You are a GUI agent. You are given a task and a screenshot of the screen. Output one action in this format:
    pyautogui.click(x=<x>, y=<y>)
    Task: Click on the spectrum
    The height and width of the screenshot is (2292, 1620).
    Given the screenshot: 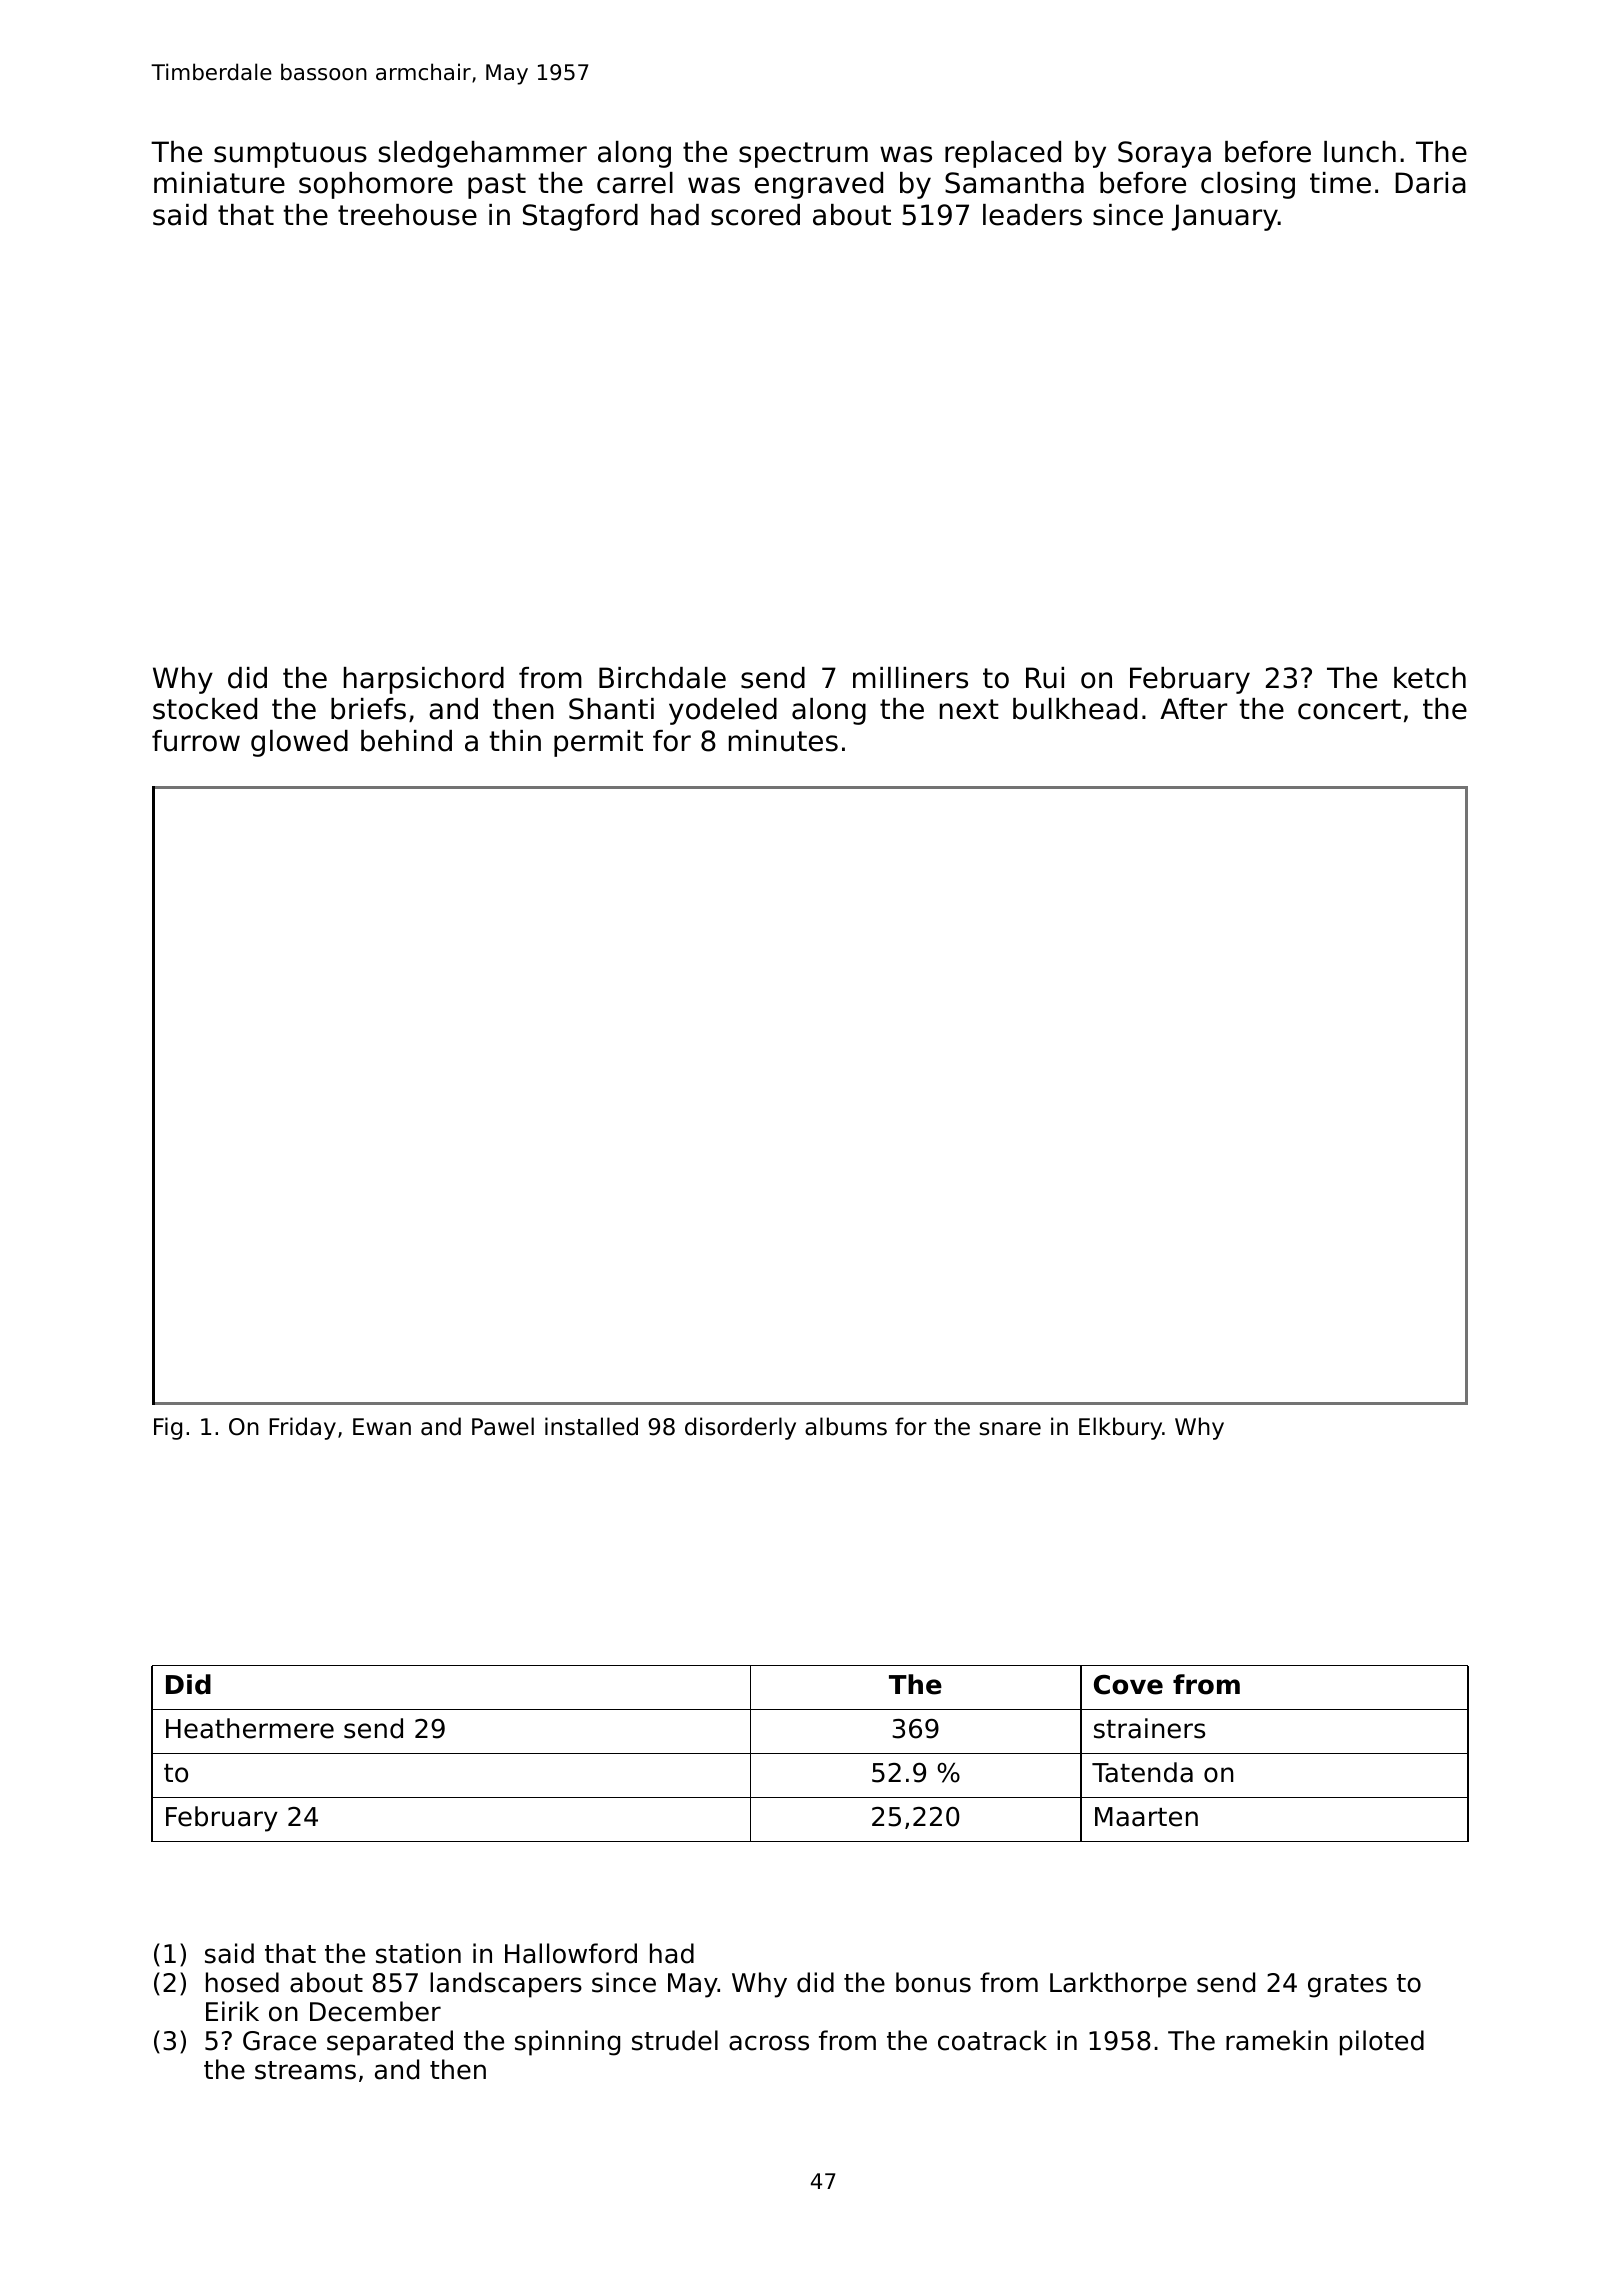 What is the action you would take?
    pyautogui.click(x=803, y=155)
